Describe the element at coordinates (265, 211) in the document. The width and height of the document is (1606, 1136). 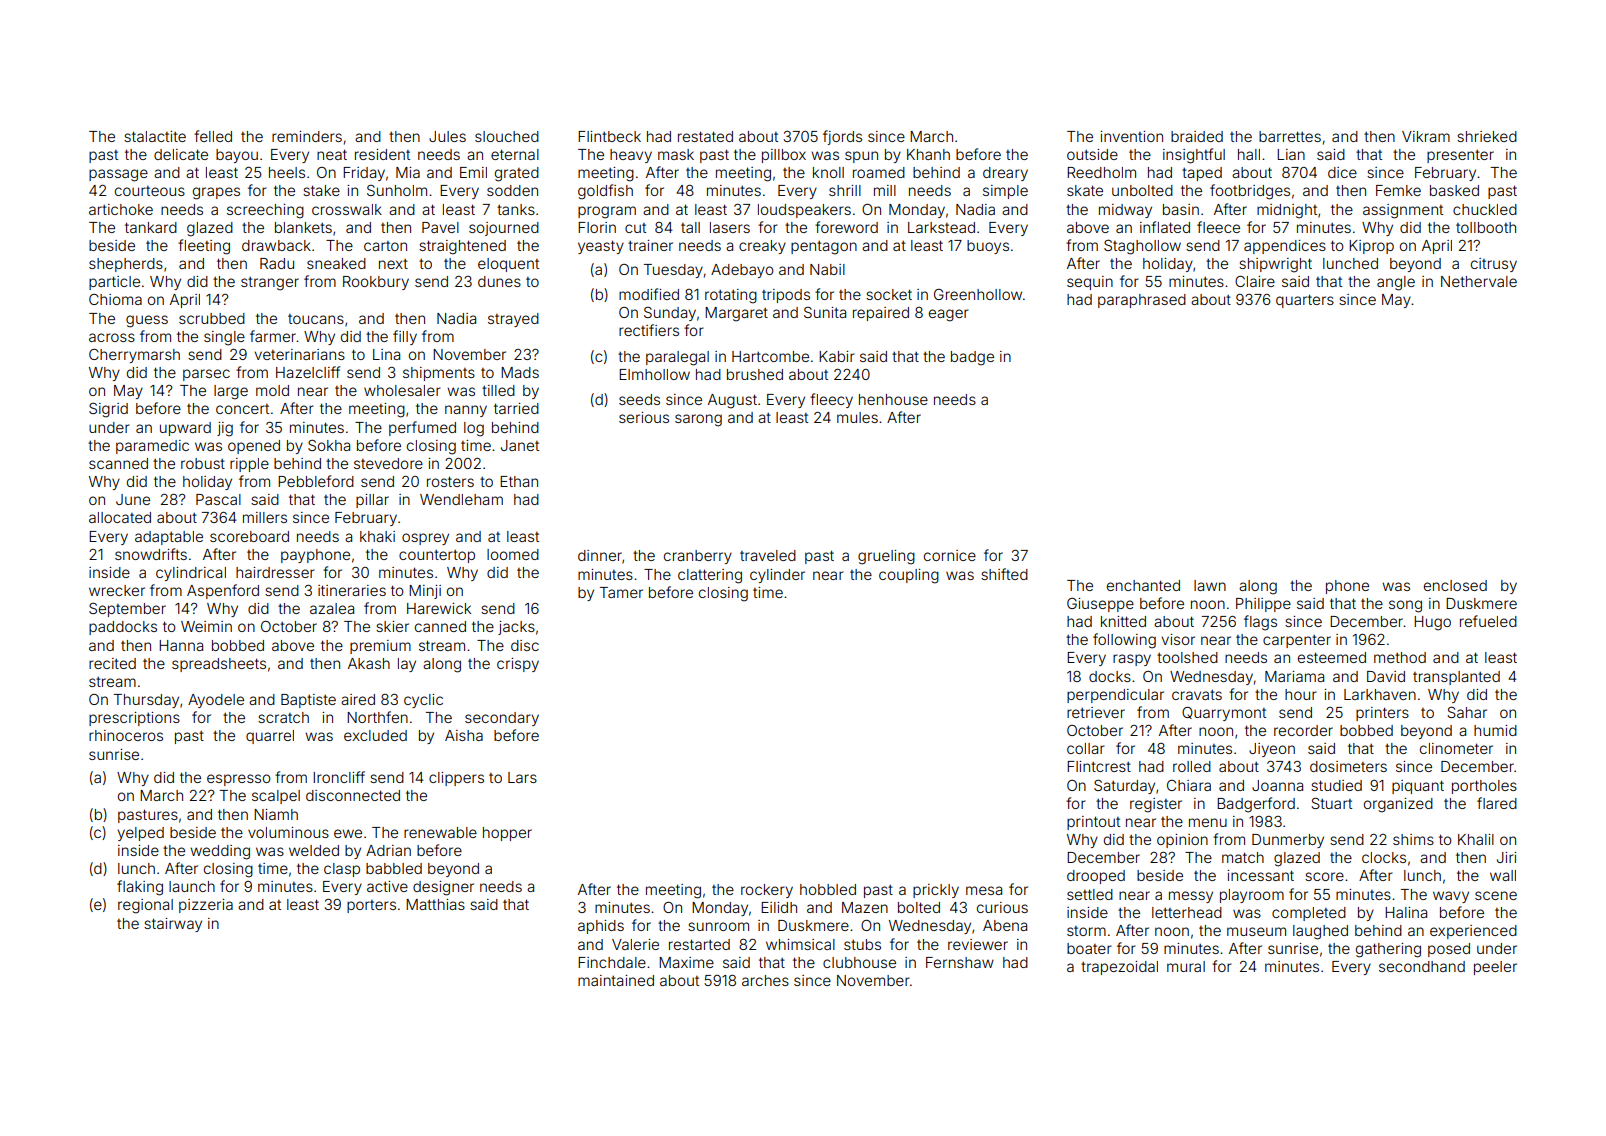
I see `screeching` at that location.
